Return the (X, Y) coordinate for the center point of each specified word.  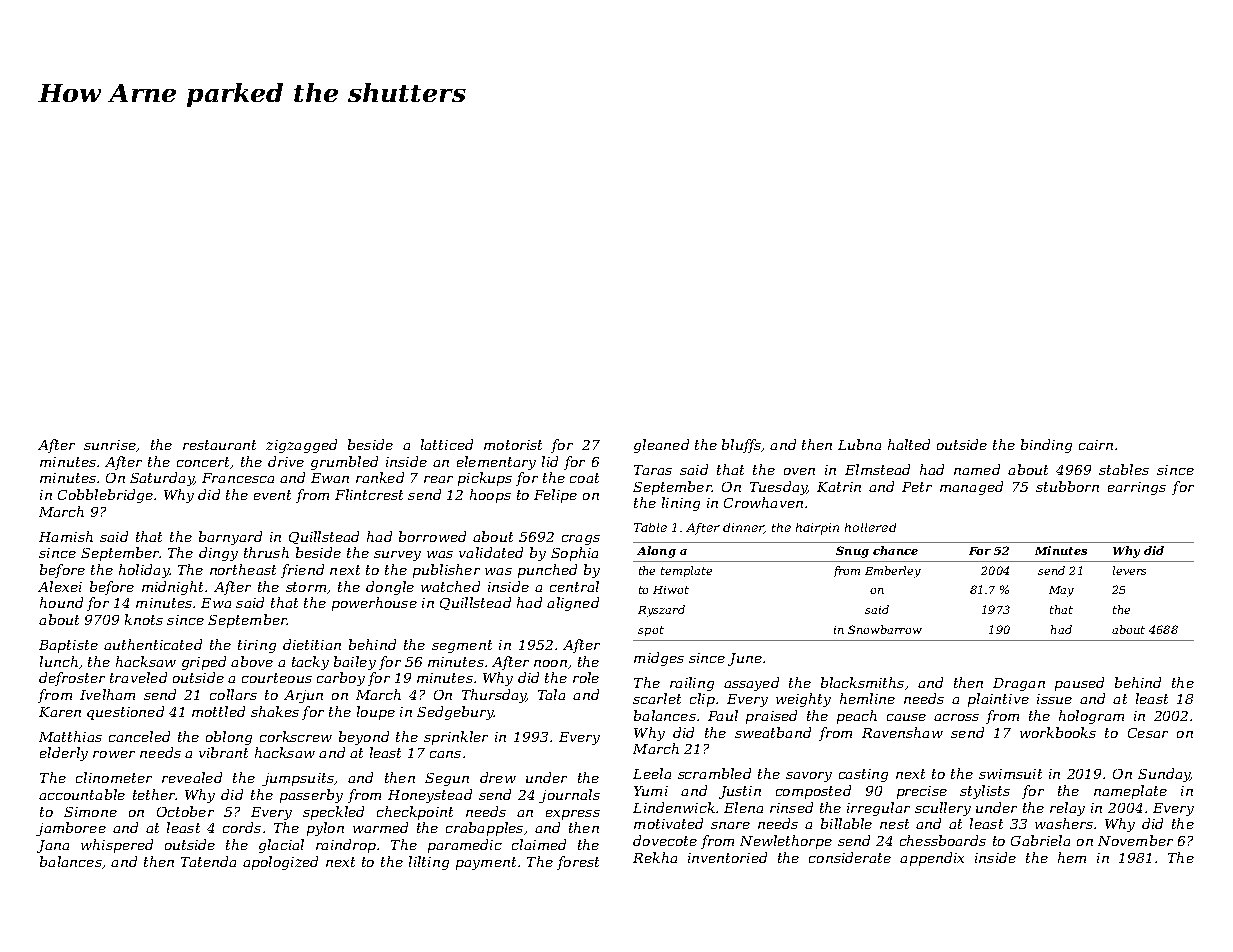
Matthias (70, 736)
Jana (53, 846)
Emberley (893, 572)
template (686, 571)
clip (702, 700)
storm (306, 587)
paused (1079, 684)
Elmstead (877, 469)
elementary (496, 463)
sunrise (110, 445)
